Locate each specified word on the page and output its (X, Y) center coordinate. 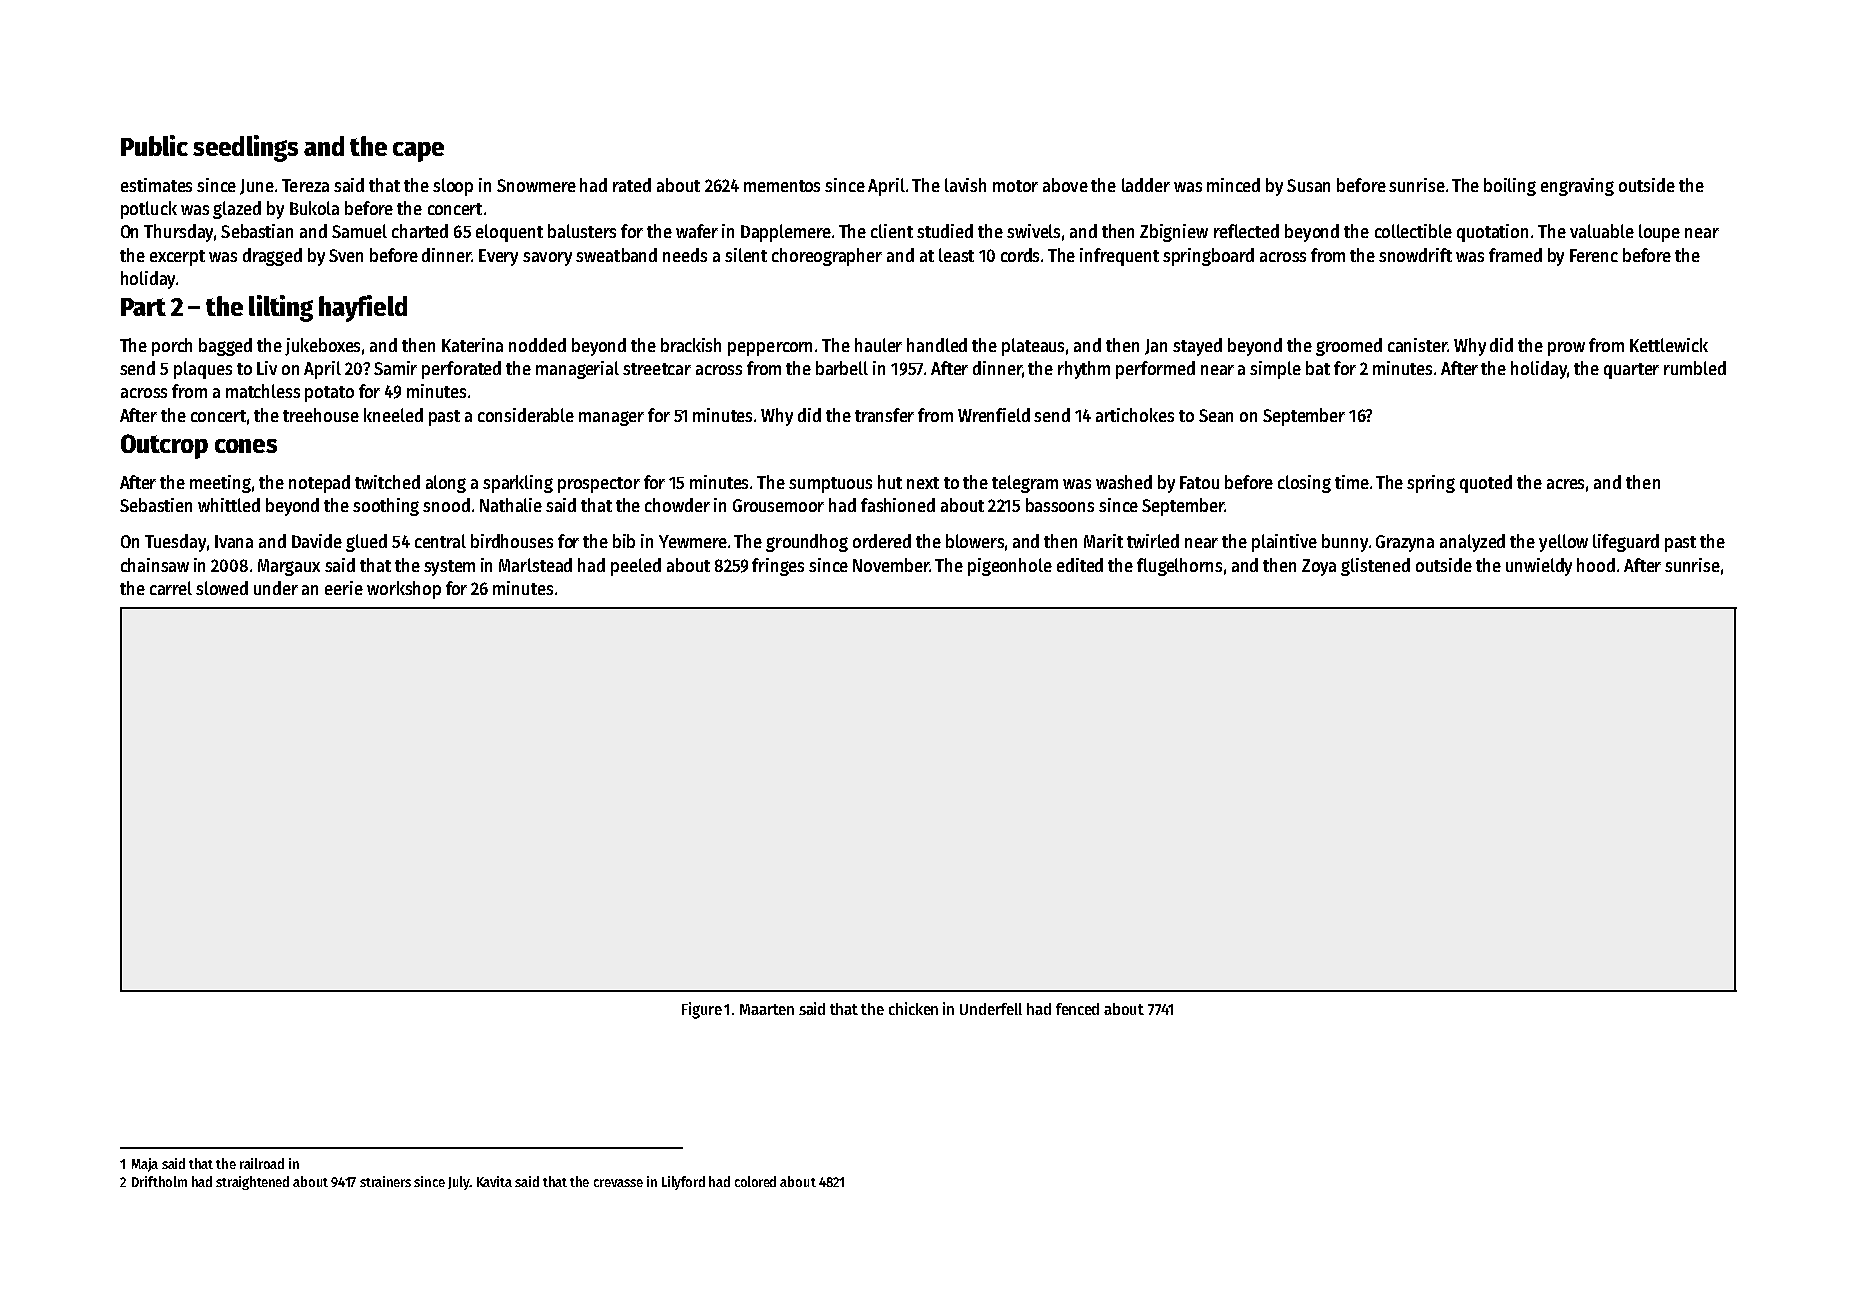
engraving (1577, 187)
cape (418, 152)
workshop (404, 590)
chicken (913, 1008)
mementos (782, 186)
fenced (1077, 1009)
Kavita (494, 1181)
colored (755, 1181)
